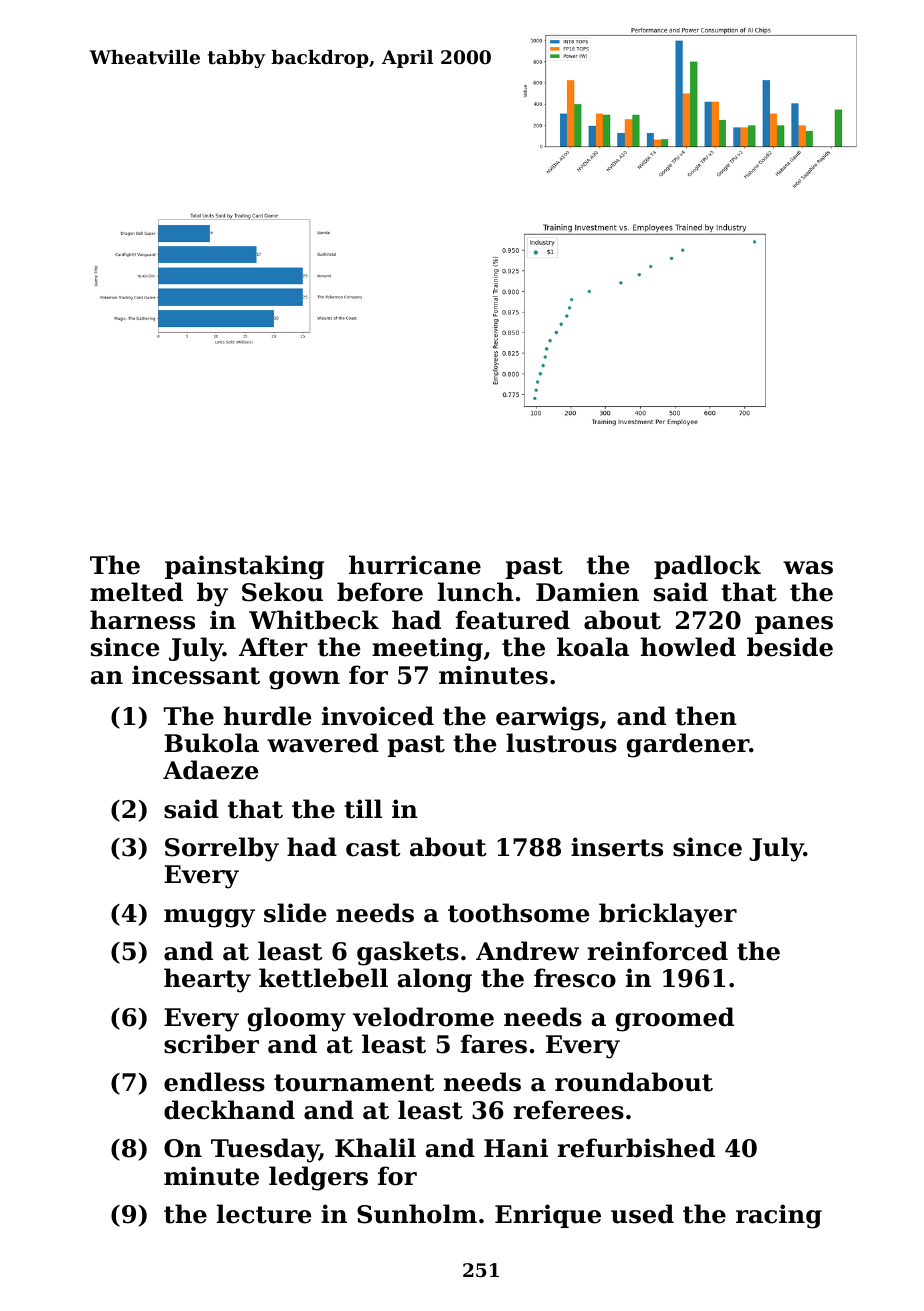 Image resolution: width=924 pixels, height=1311 pixels. Describe the element at coordinates (707, 567) in the image. I see `padlock` at that location.
